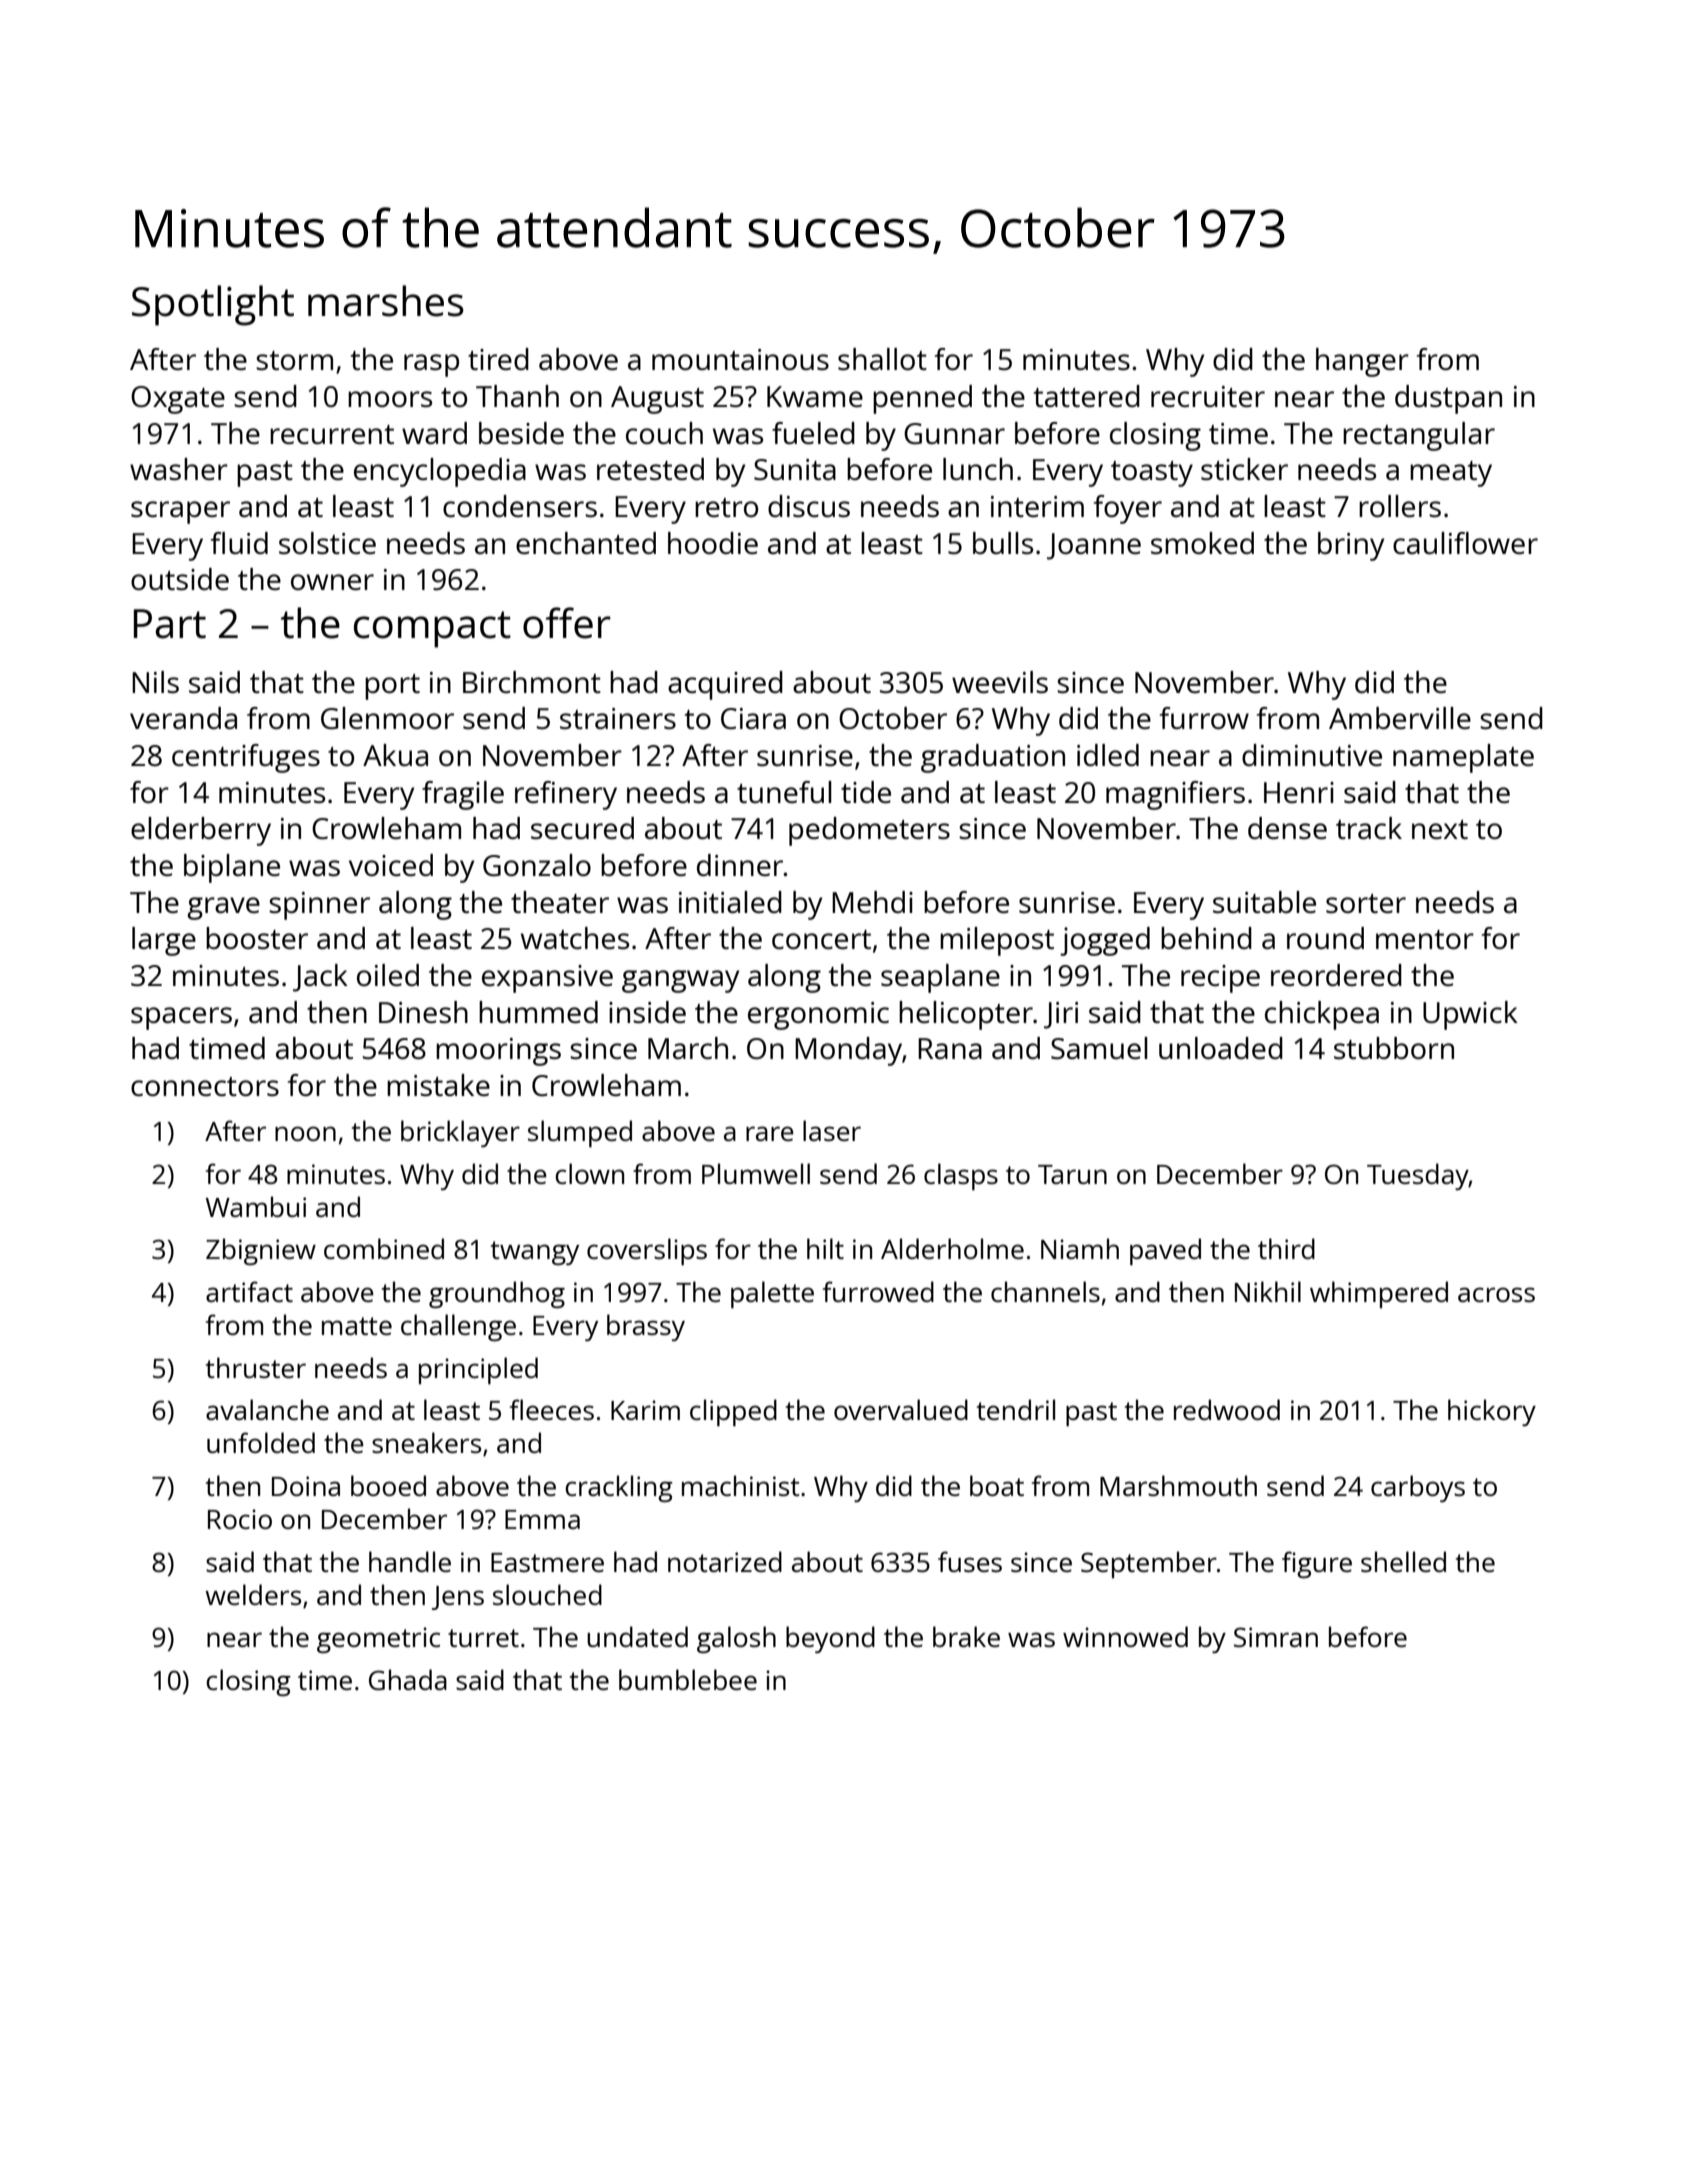 The width and height of the document is (1683, 2178). What do you see at coordinates (240, 1519) in the document?
I see `Rocio` at bounding box center [240, 1519].
